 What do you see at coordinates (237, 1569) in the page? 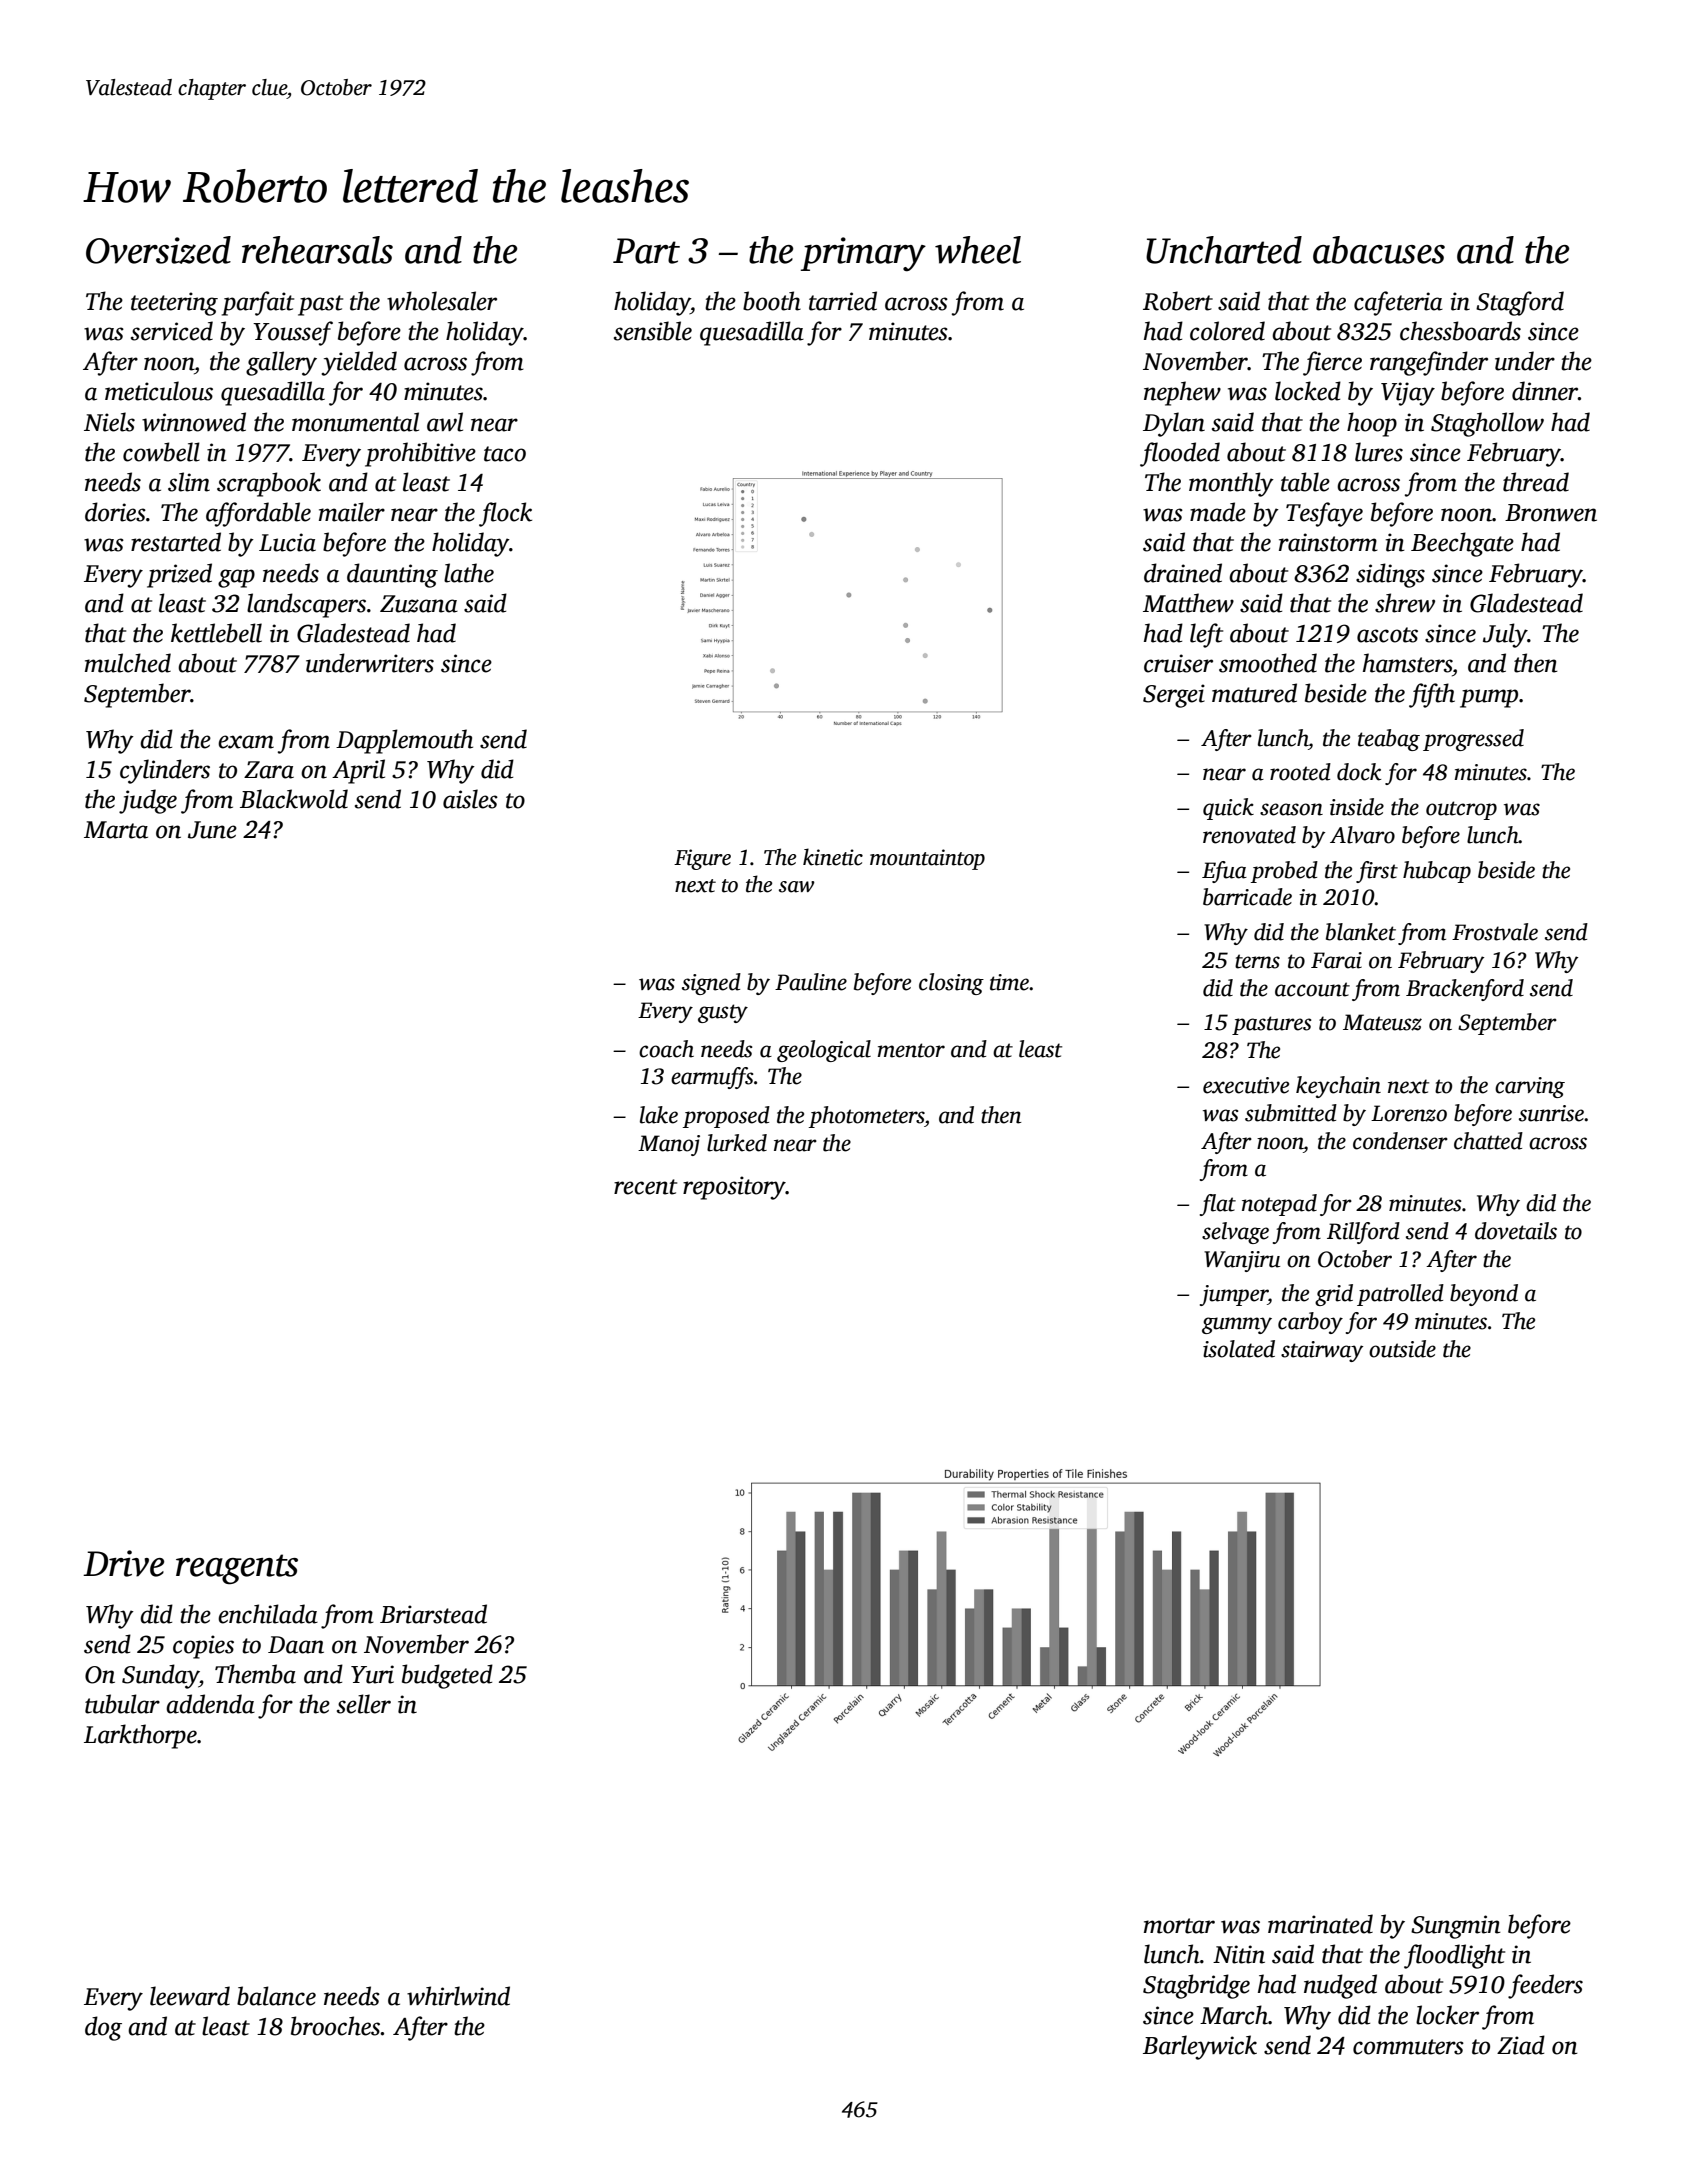
I see `reagents` at bounding box center [237, 1569].
